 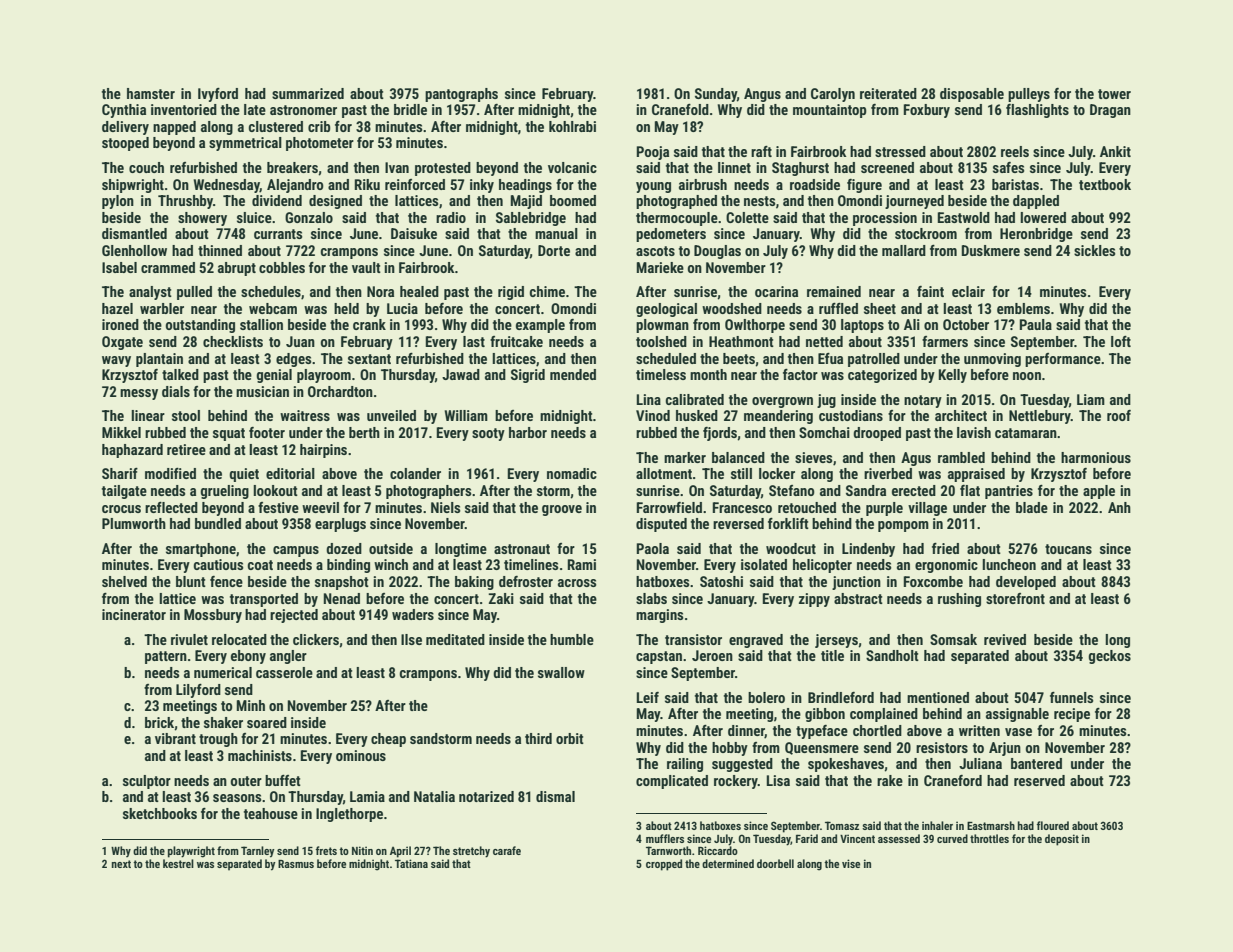 What do you see at coordinates (664, 865) in the document?
I see `cropped` at bounding box center [664, 865].
